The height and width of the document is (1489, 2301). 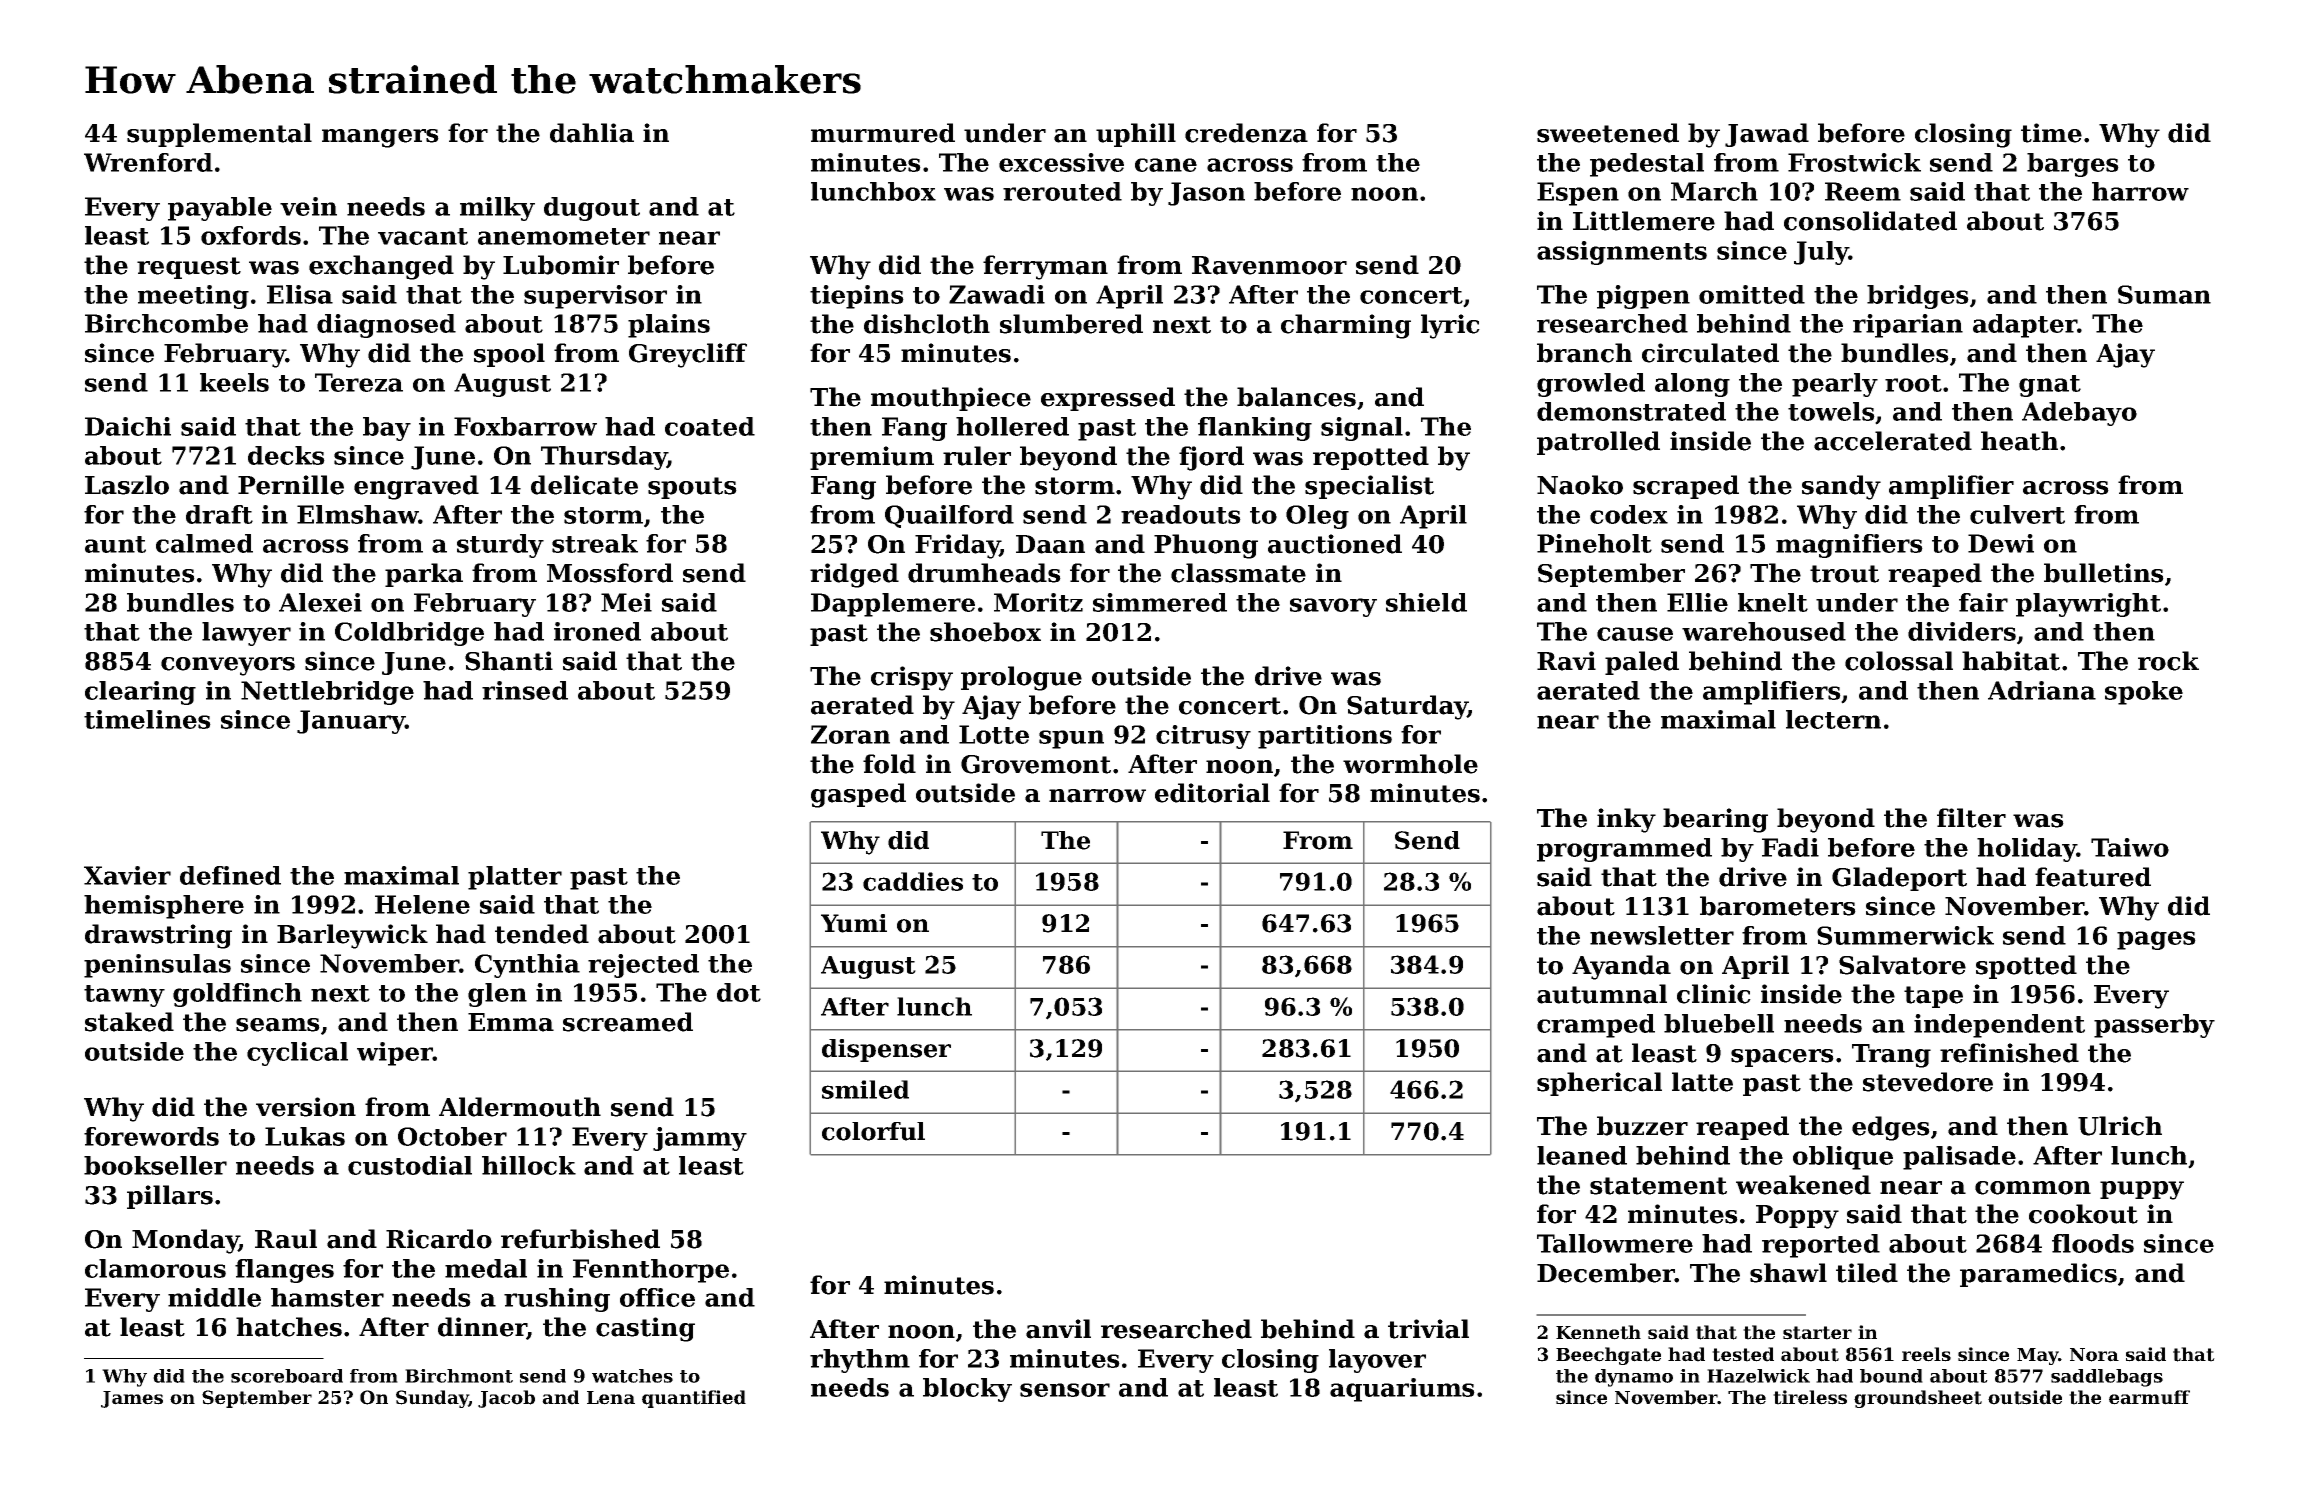 I want to click on dividers, so click(x=1962, y=631).
